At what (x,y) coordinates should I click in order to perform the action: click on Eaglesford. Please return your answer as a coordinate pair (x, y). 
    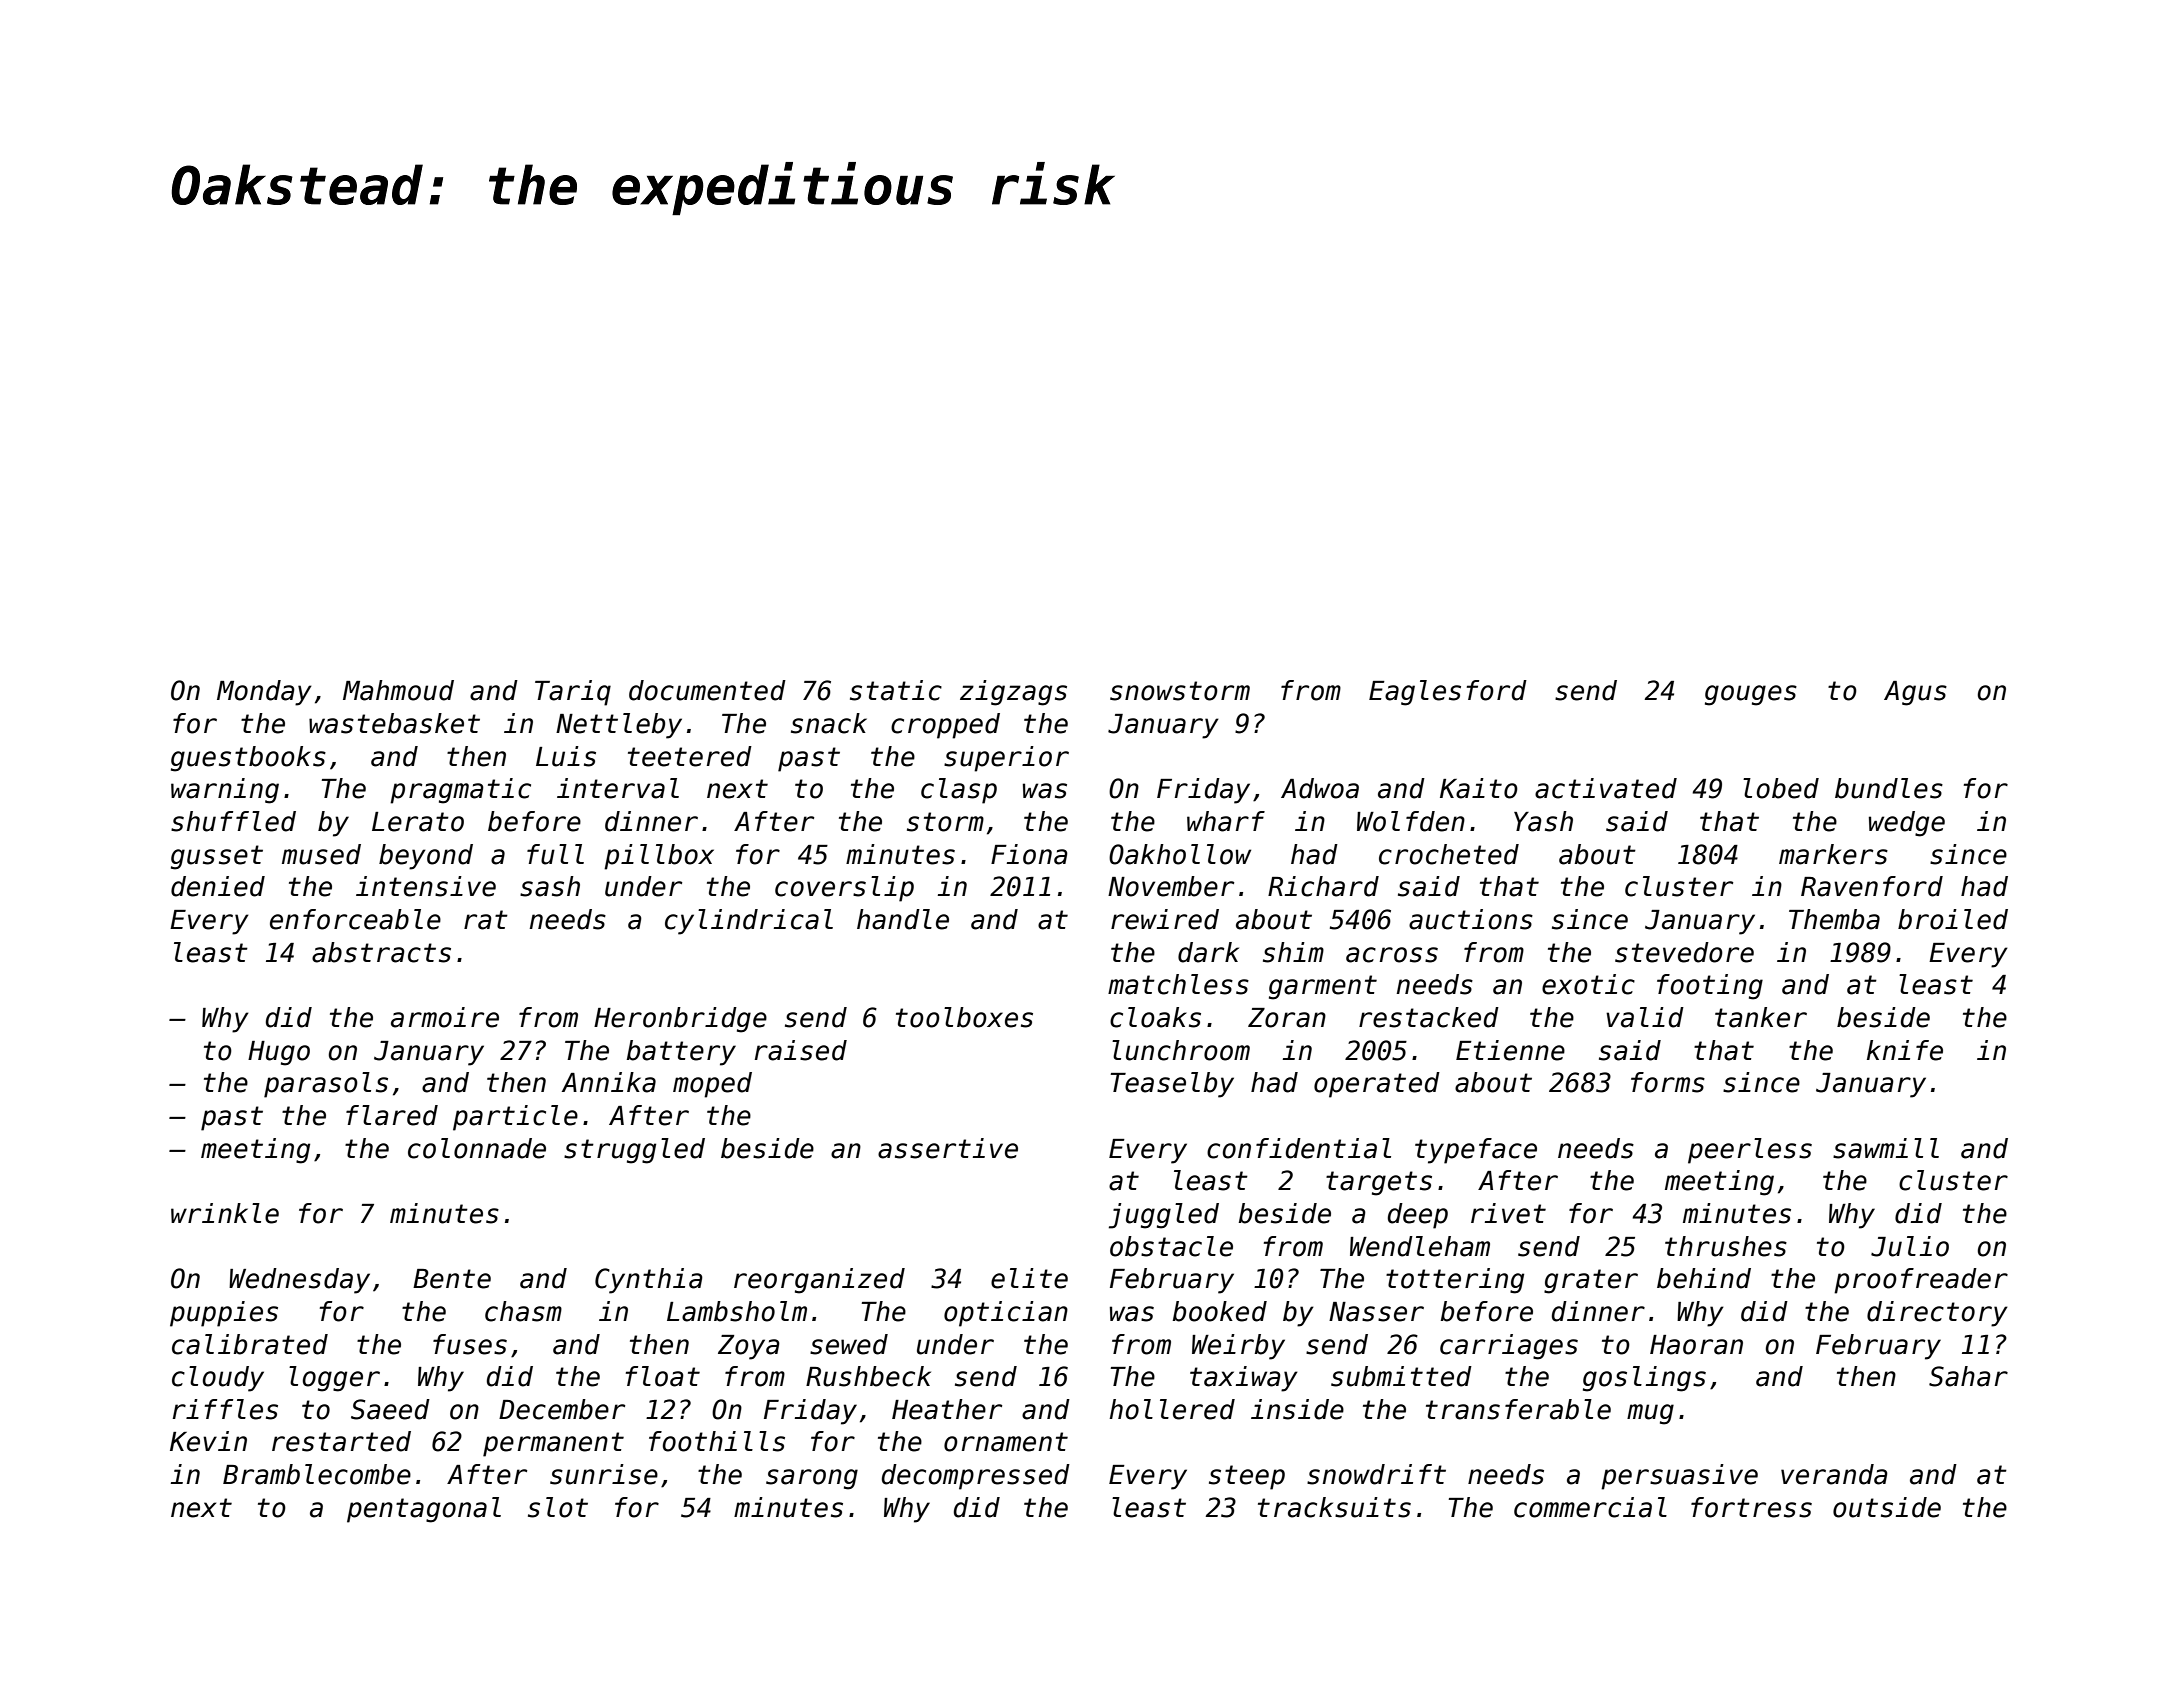
    Looking at the image, I should click on (1448, 693).
